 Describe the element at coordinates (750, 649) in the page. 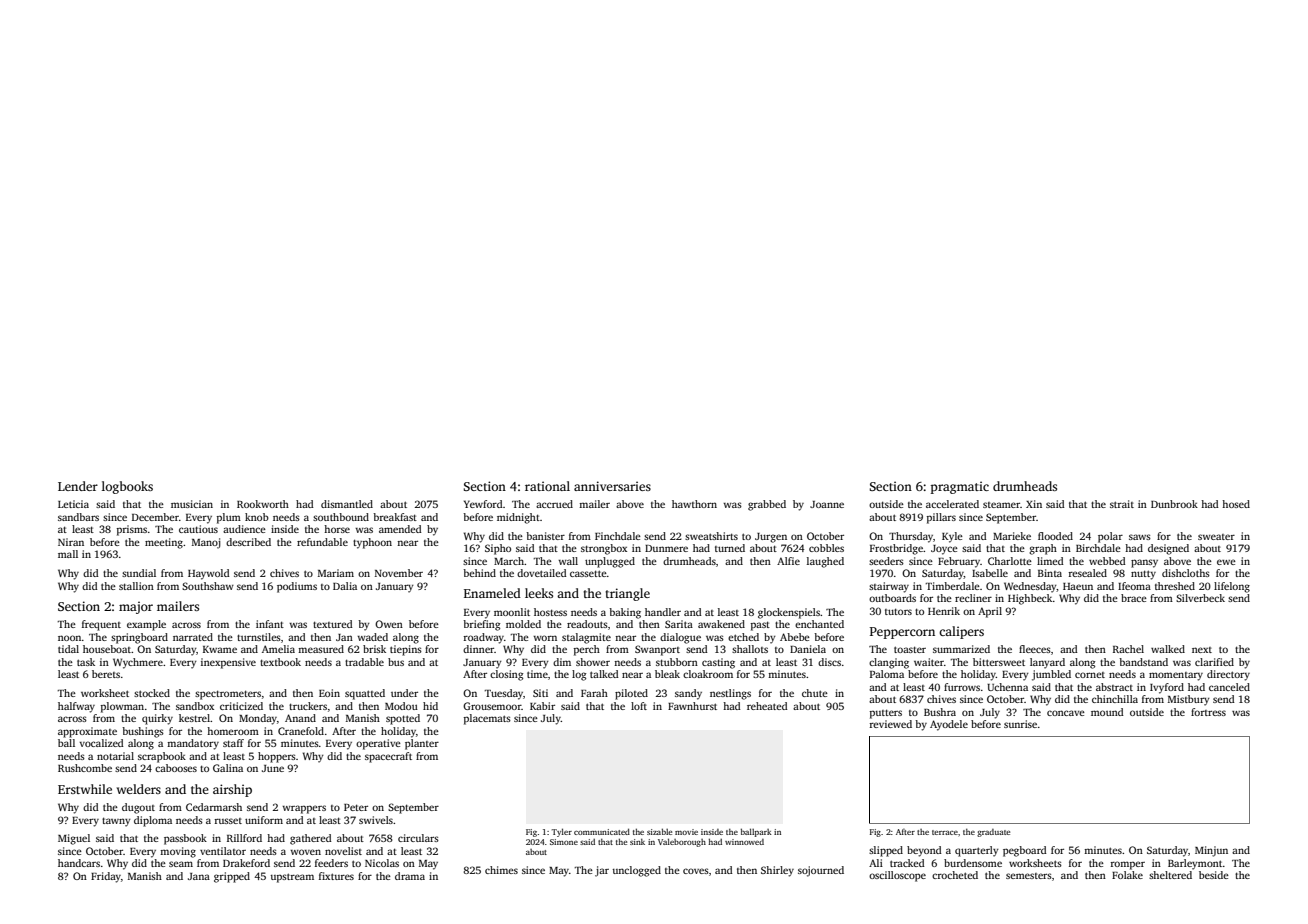

I see `shallots` at that location.
